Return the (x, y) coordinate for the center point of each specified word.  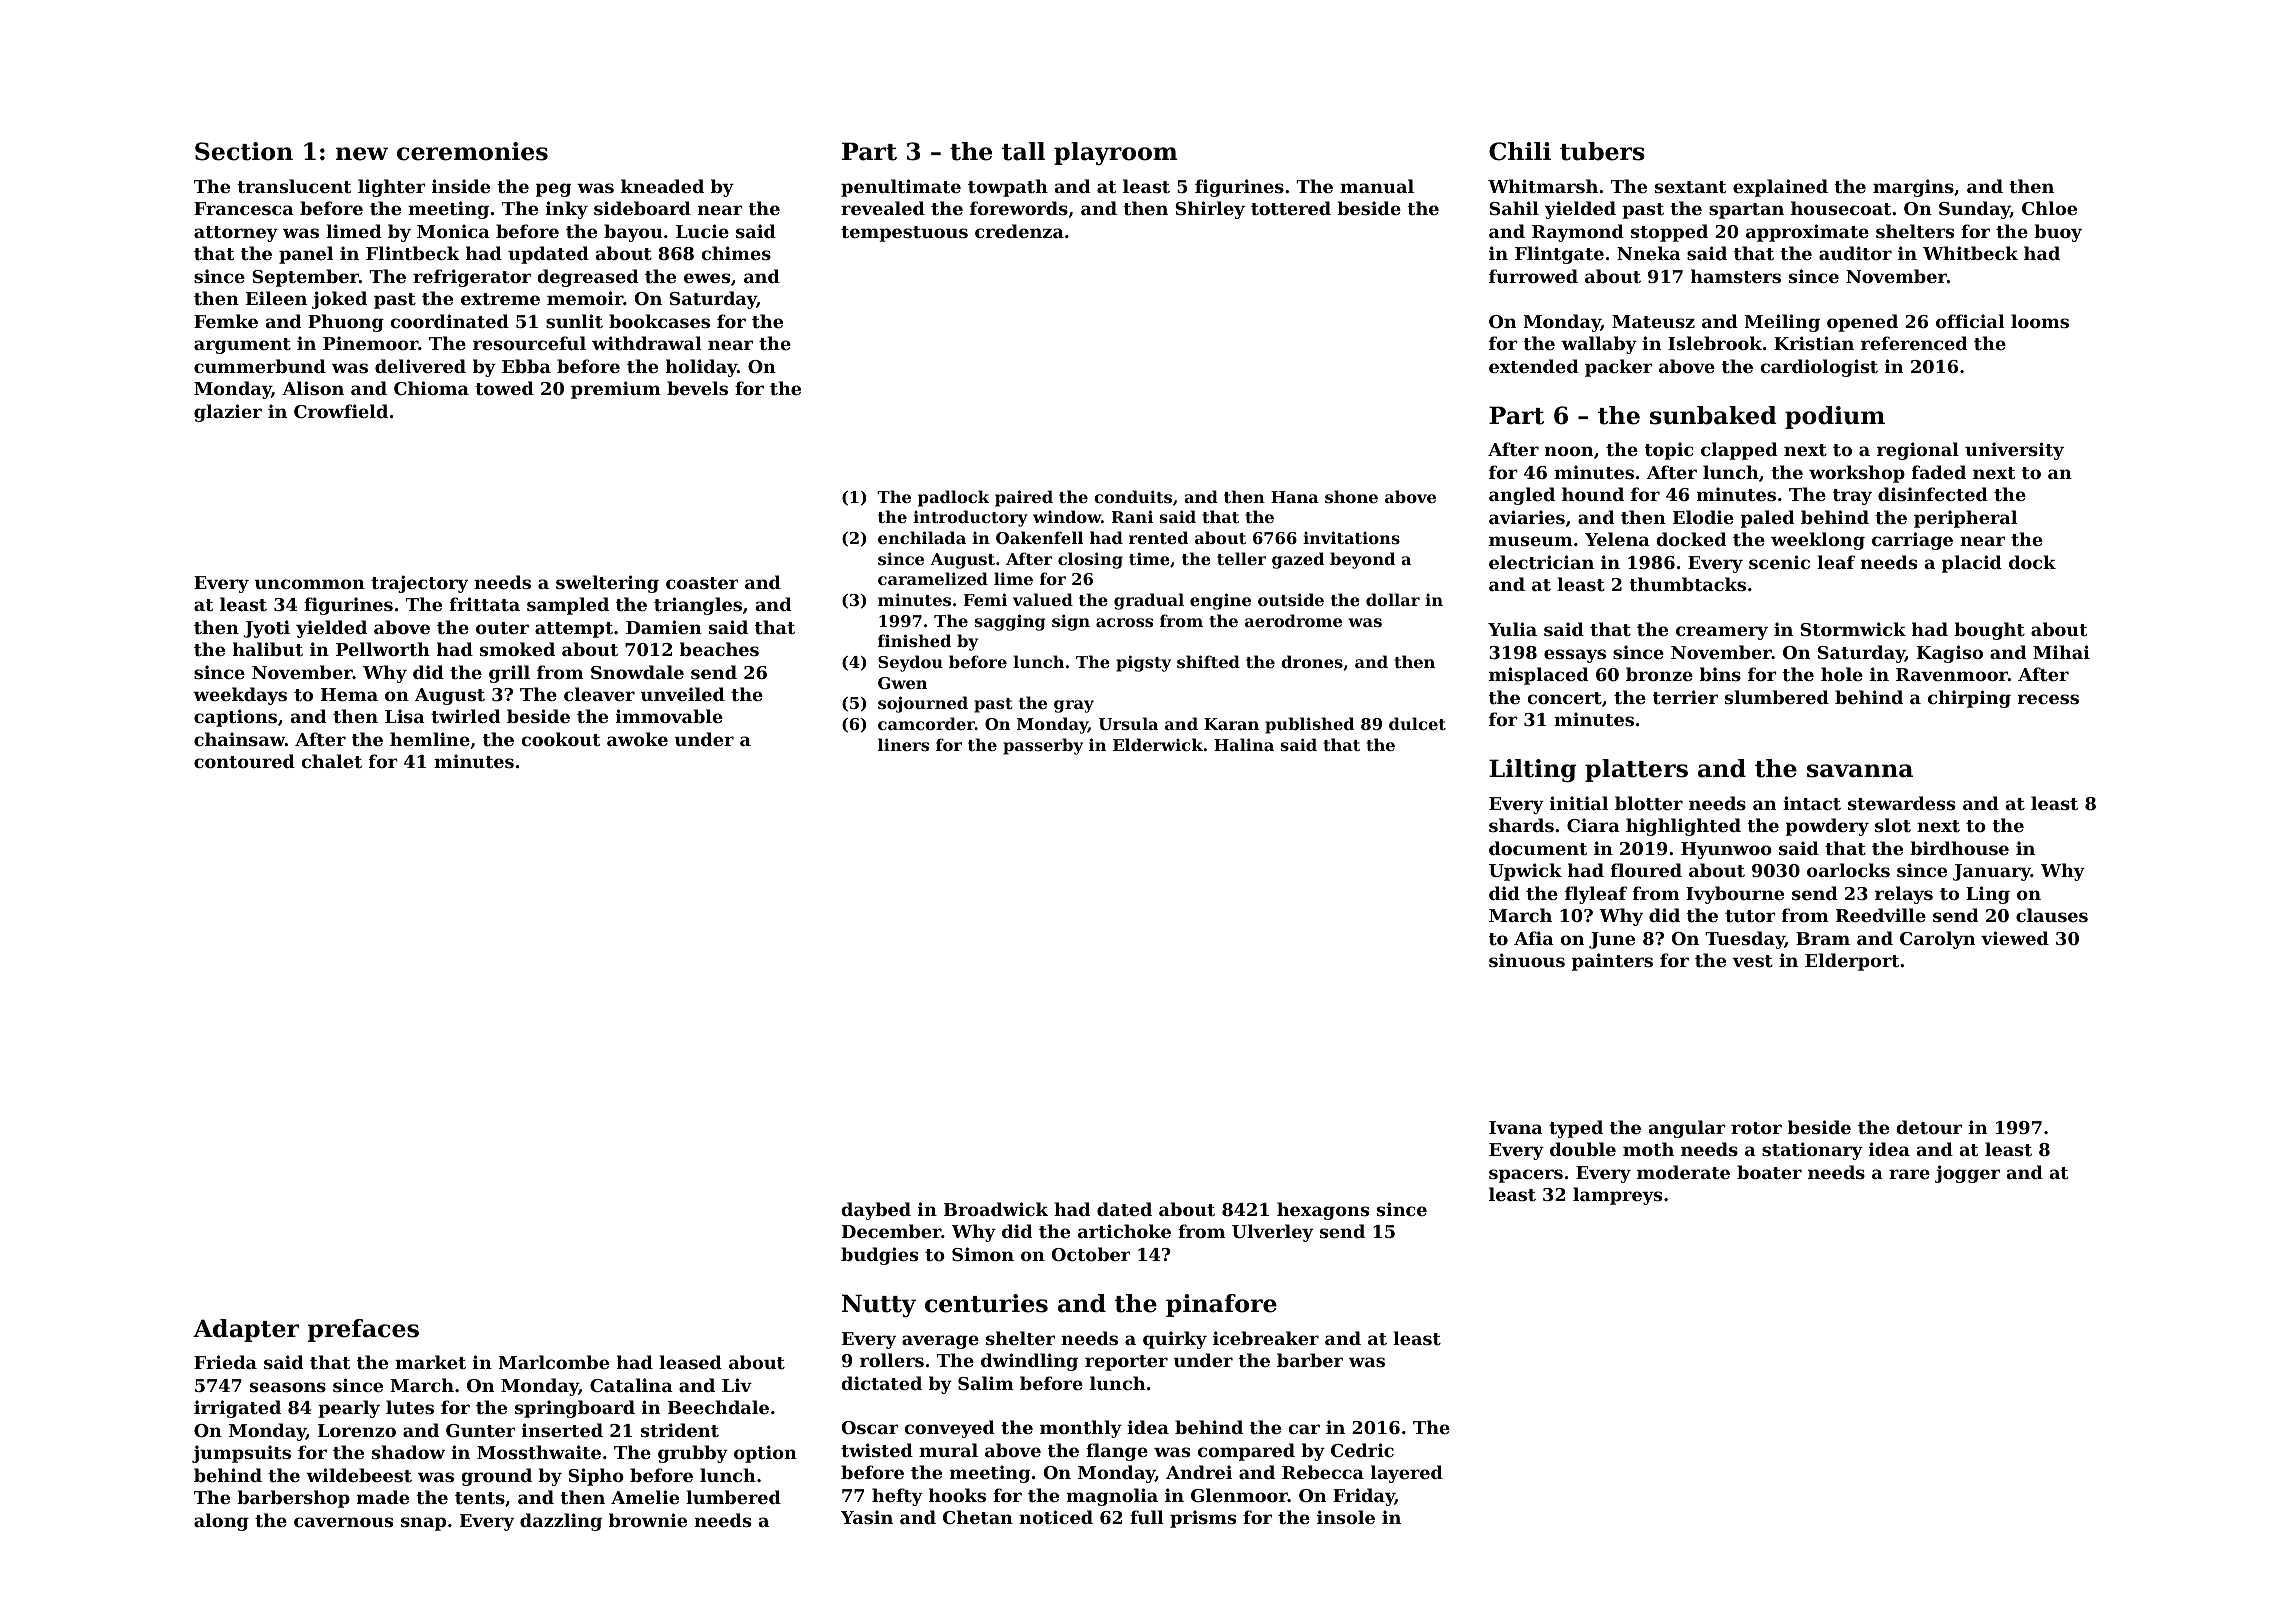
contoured (244, 761)
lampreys (1617, 1196)
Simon (983, 1254)
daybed (876, 1211)
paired (1024, 498)
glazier (228, 413)
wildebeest (359, 1475)
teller (1241, 558)
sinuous (1527, 960)
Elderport (1852, 962)
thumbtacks (1687, 584)
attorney (236, 234)
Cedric (1362, 1450)
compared (1246, 1452)
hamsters (1736, 276)
